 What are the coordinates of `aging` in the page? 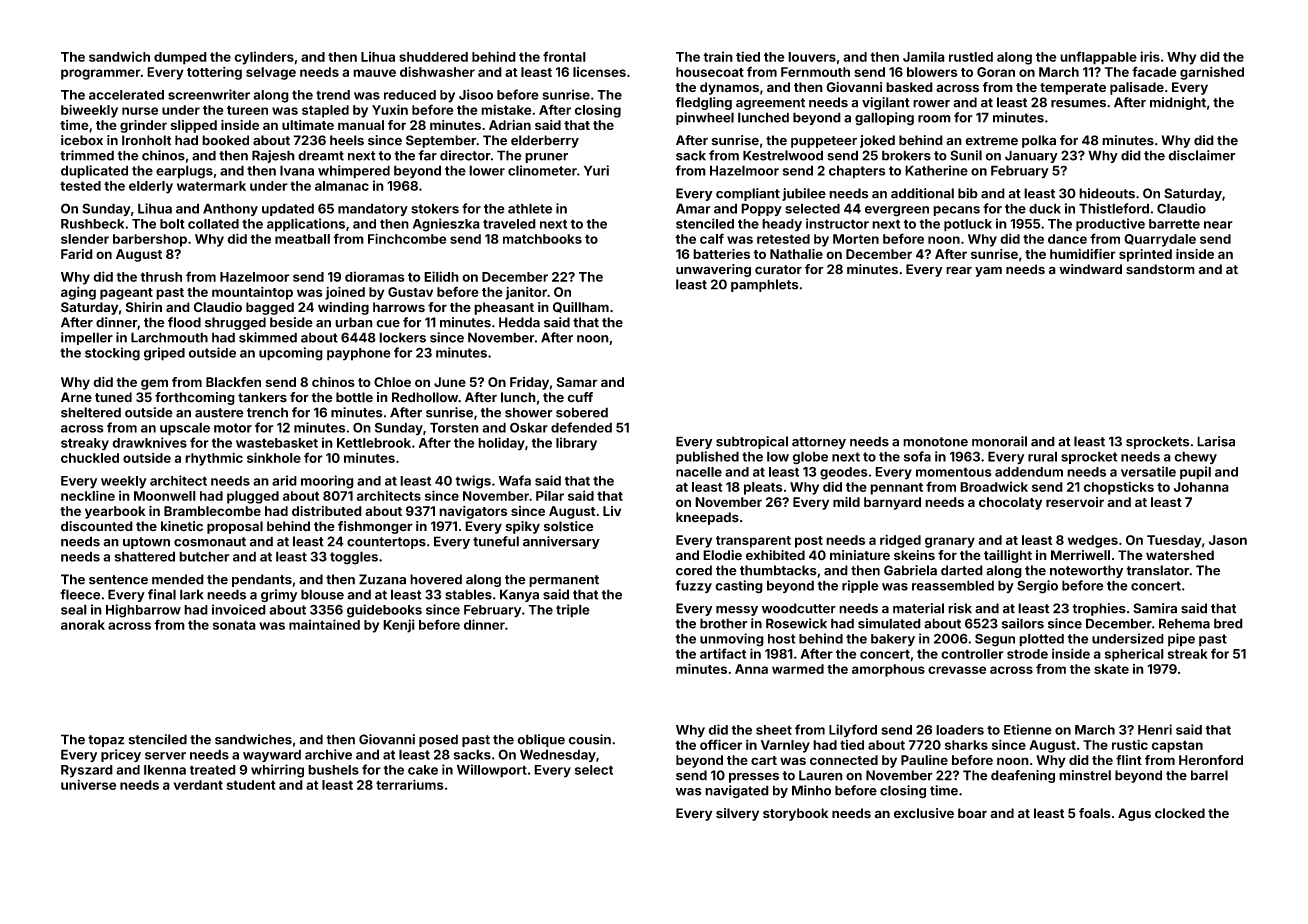 It's located at (78, 293).
